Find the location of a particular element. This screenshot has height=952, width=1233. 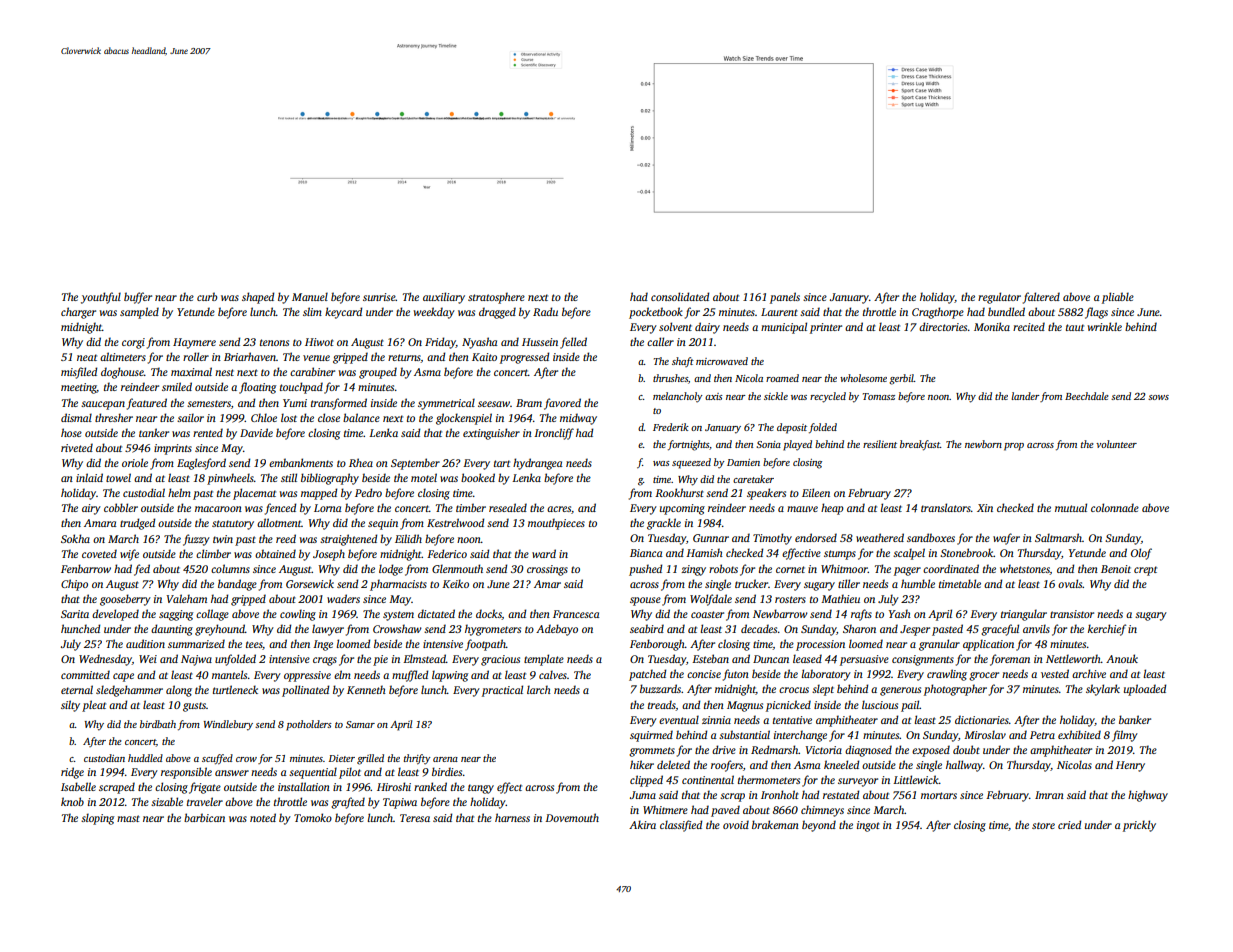

cried is located at coordinates (1069, 824).
